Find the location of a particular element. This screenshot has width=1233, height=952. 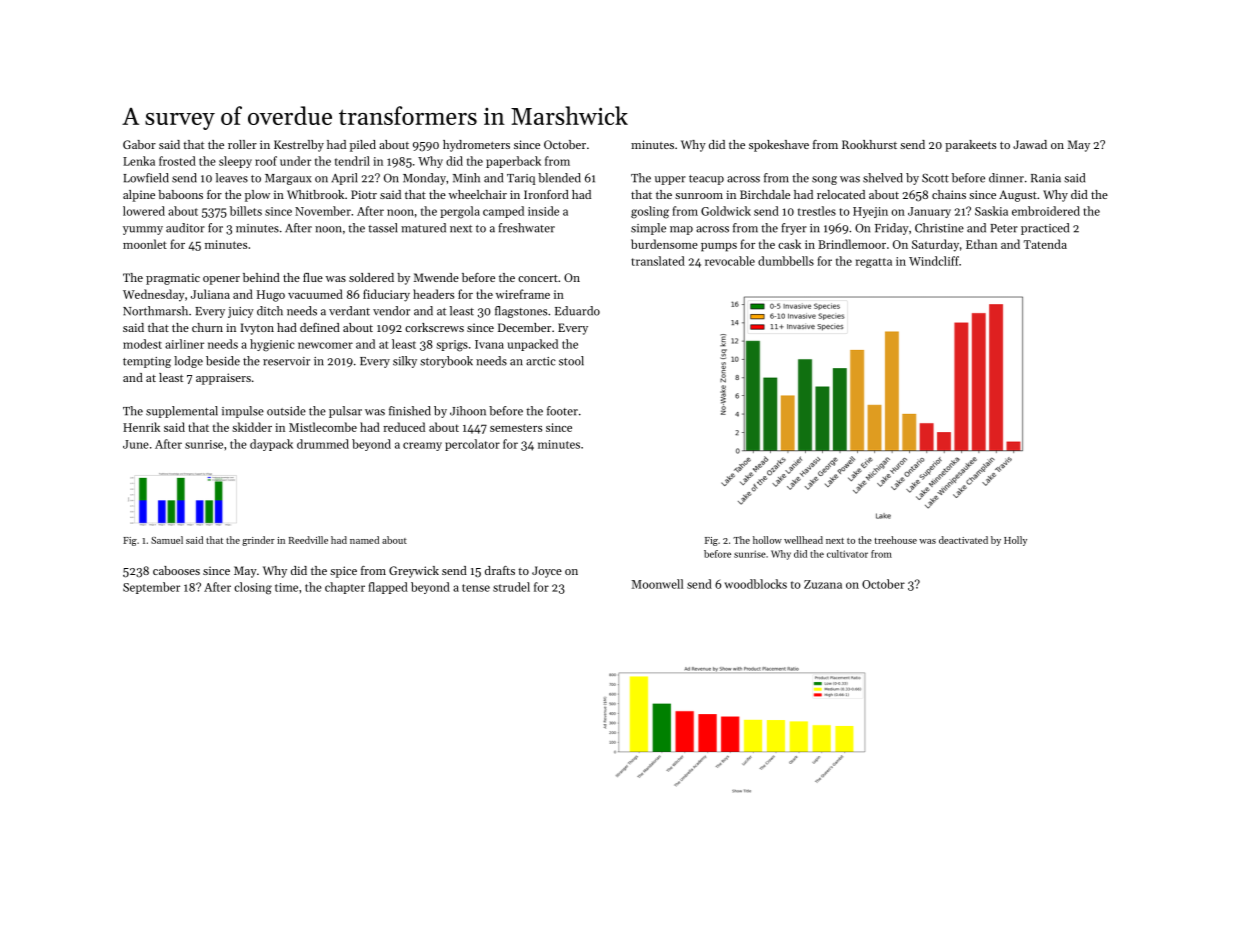

piled is located at coordinates (363, 146).
